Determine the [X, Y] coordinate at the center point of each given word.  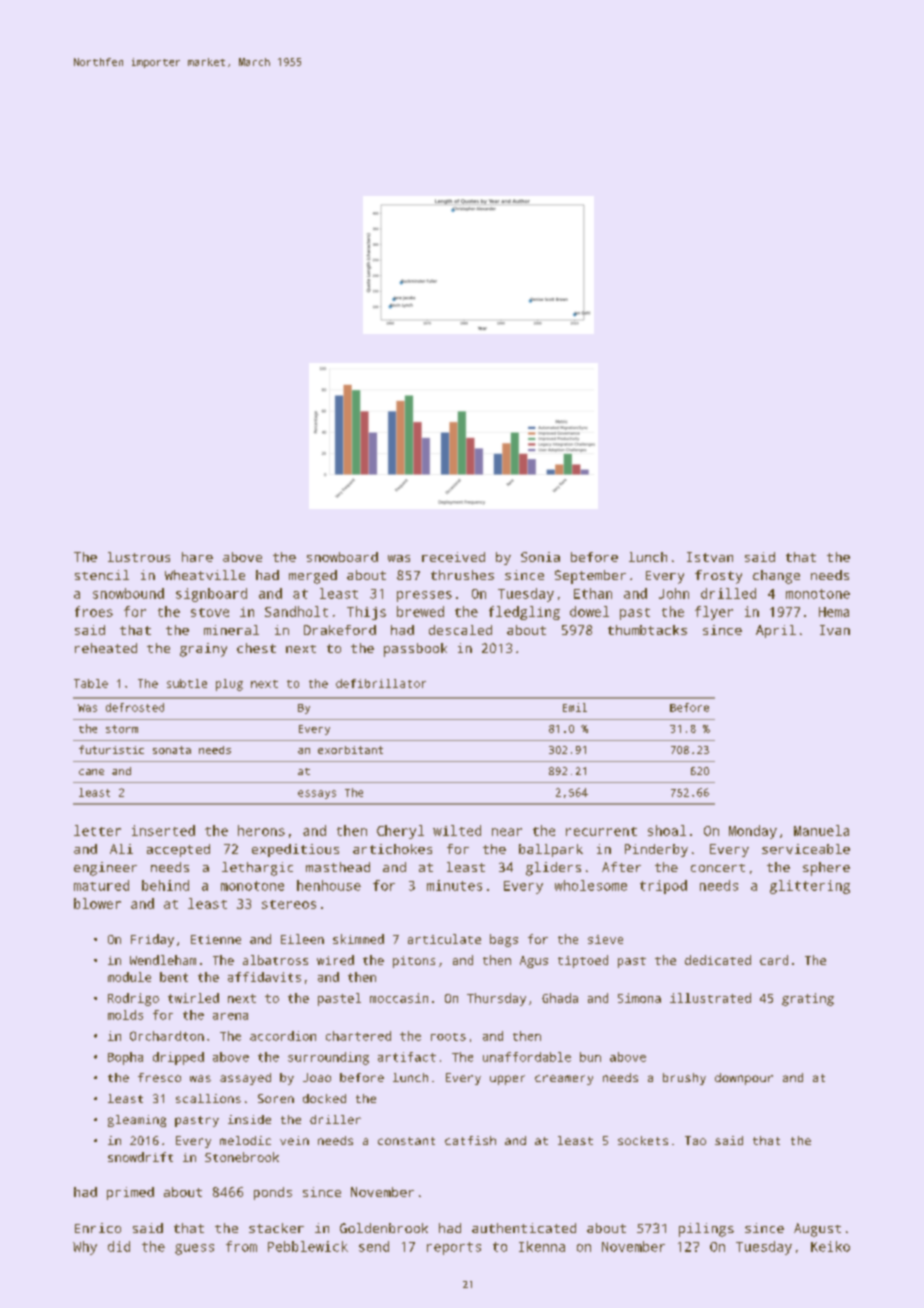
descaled [460, 630]
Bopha [125, 1058]
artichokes [392, 849]
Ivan [835, 630]
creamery [564, 1080]
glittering [810, 887]
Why [85, 1248]
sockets [643, 1140]
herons [261, 830]
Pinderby [656, 850]
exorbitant [350, 750]
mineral [231, 630]
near [507, 832]
